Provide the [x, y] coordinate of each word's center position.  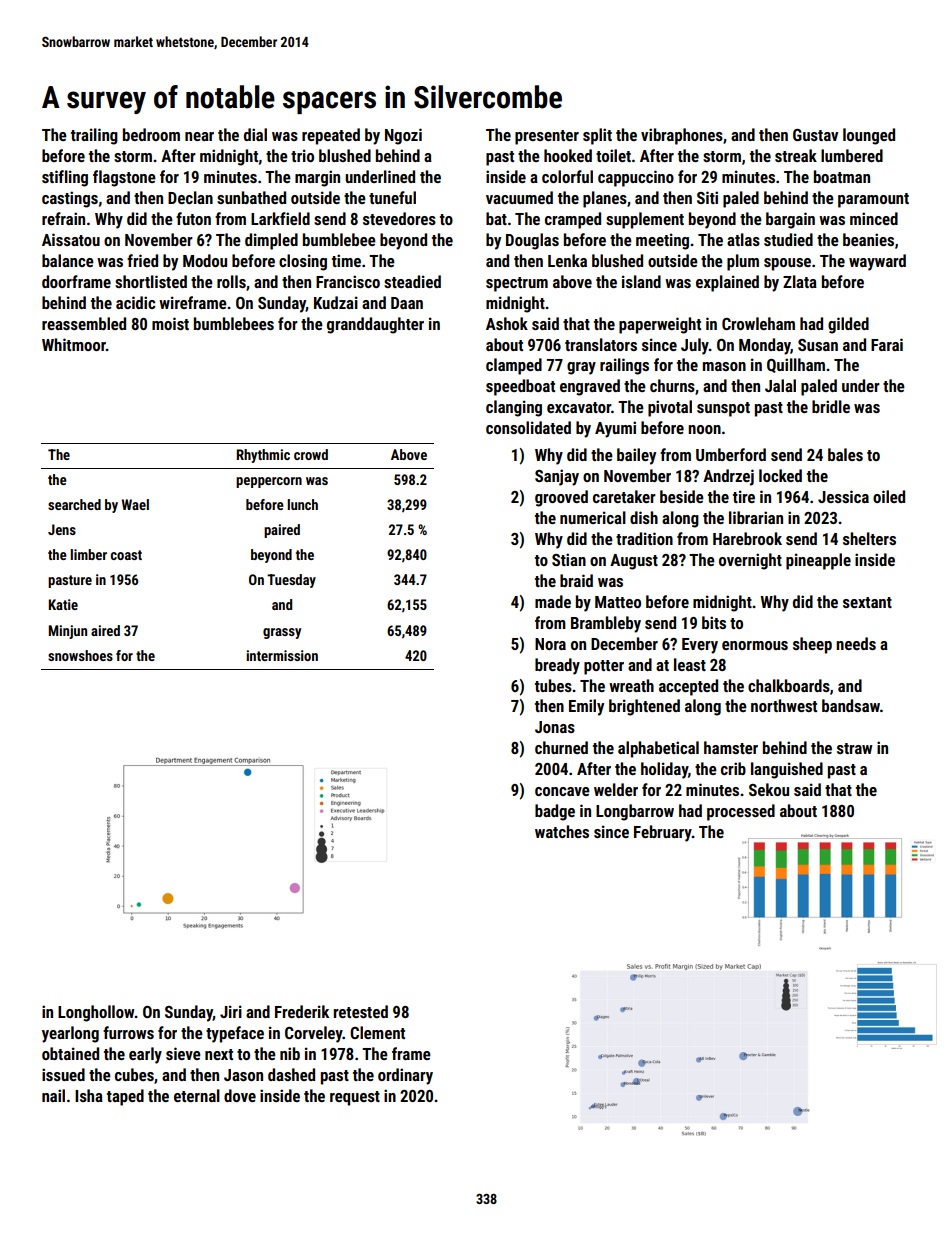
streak [796, 155]
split [597, 136]
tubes [553, 685]
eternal [197, 1095]
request [355, 1098]
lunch [302, 504]
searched [74, 504]
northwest [784, 705]
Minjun [68, 632]
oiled [889, 496]
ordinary [405, 1076]
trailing [94, 136]
